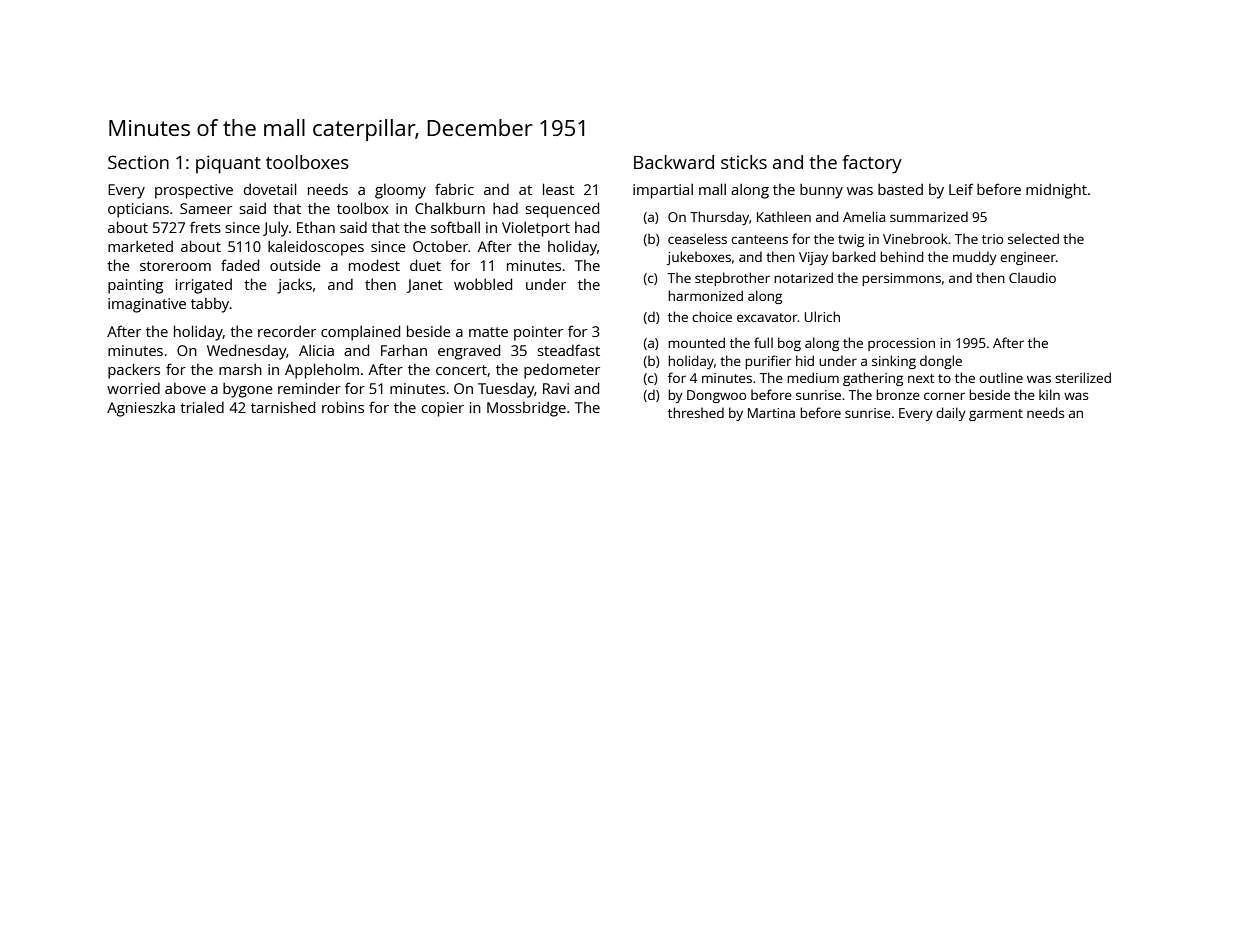 This screenshot has width=1233, height=952. What do you see at coordinates (716, 396) in the screenshot?
I see `Dongwoo` at bounding box center [716, 396].
